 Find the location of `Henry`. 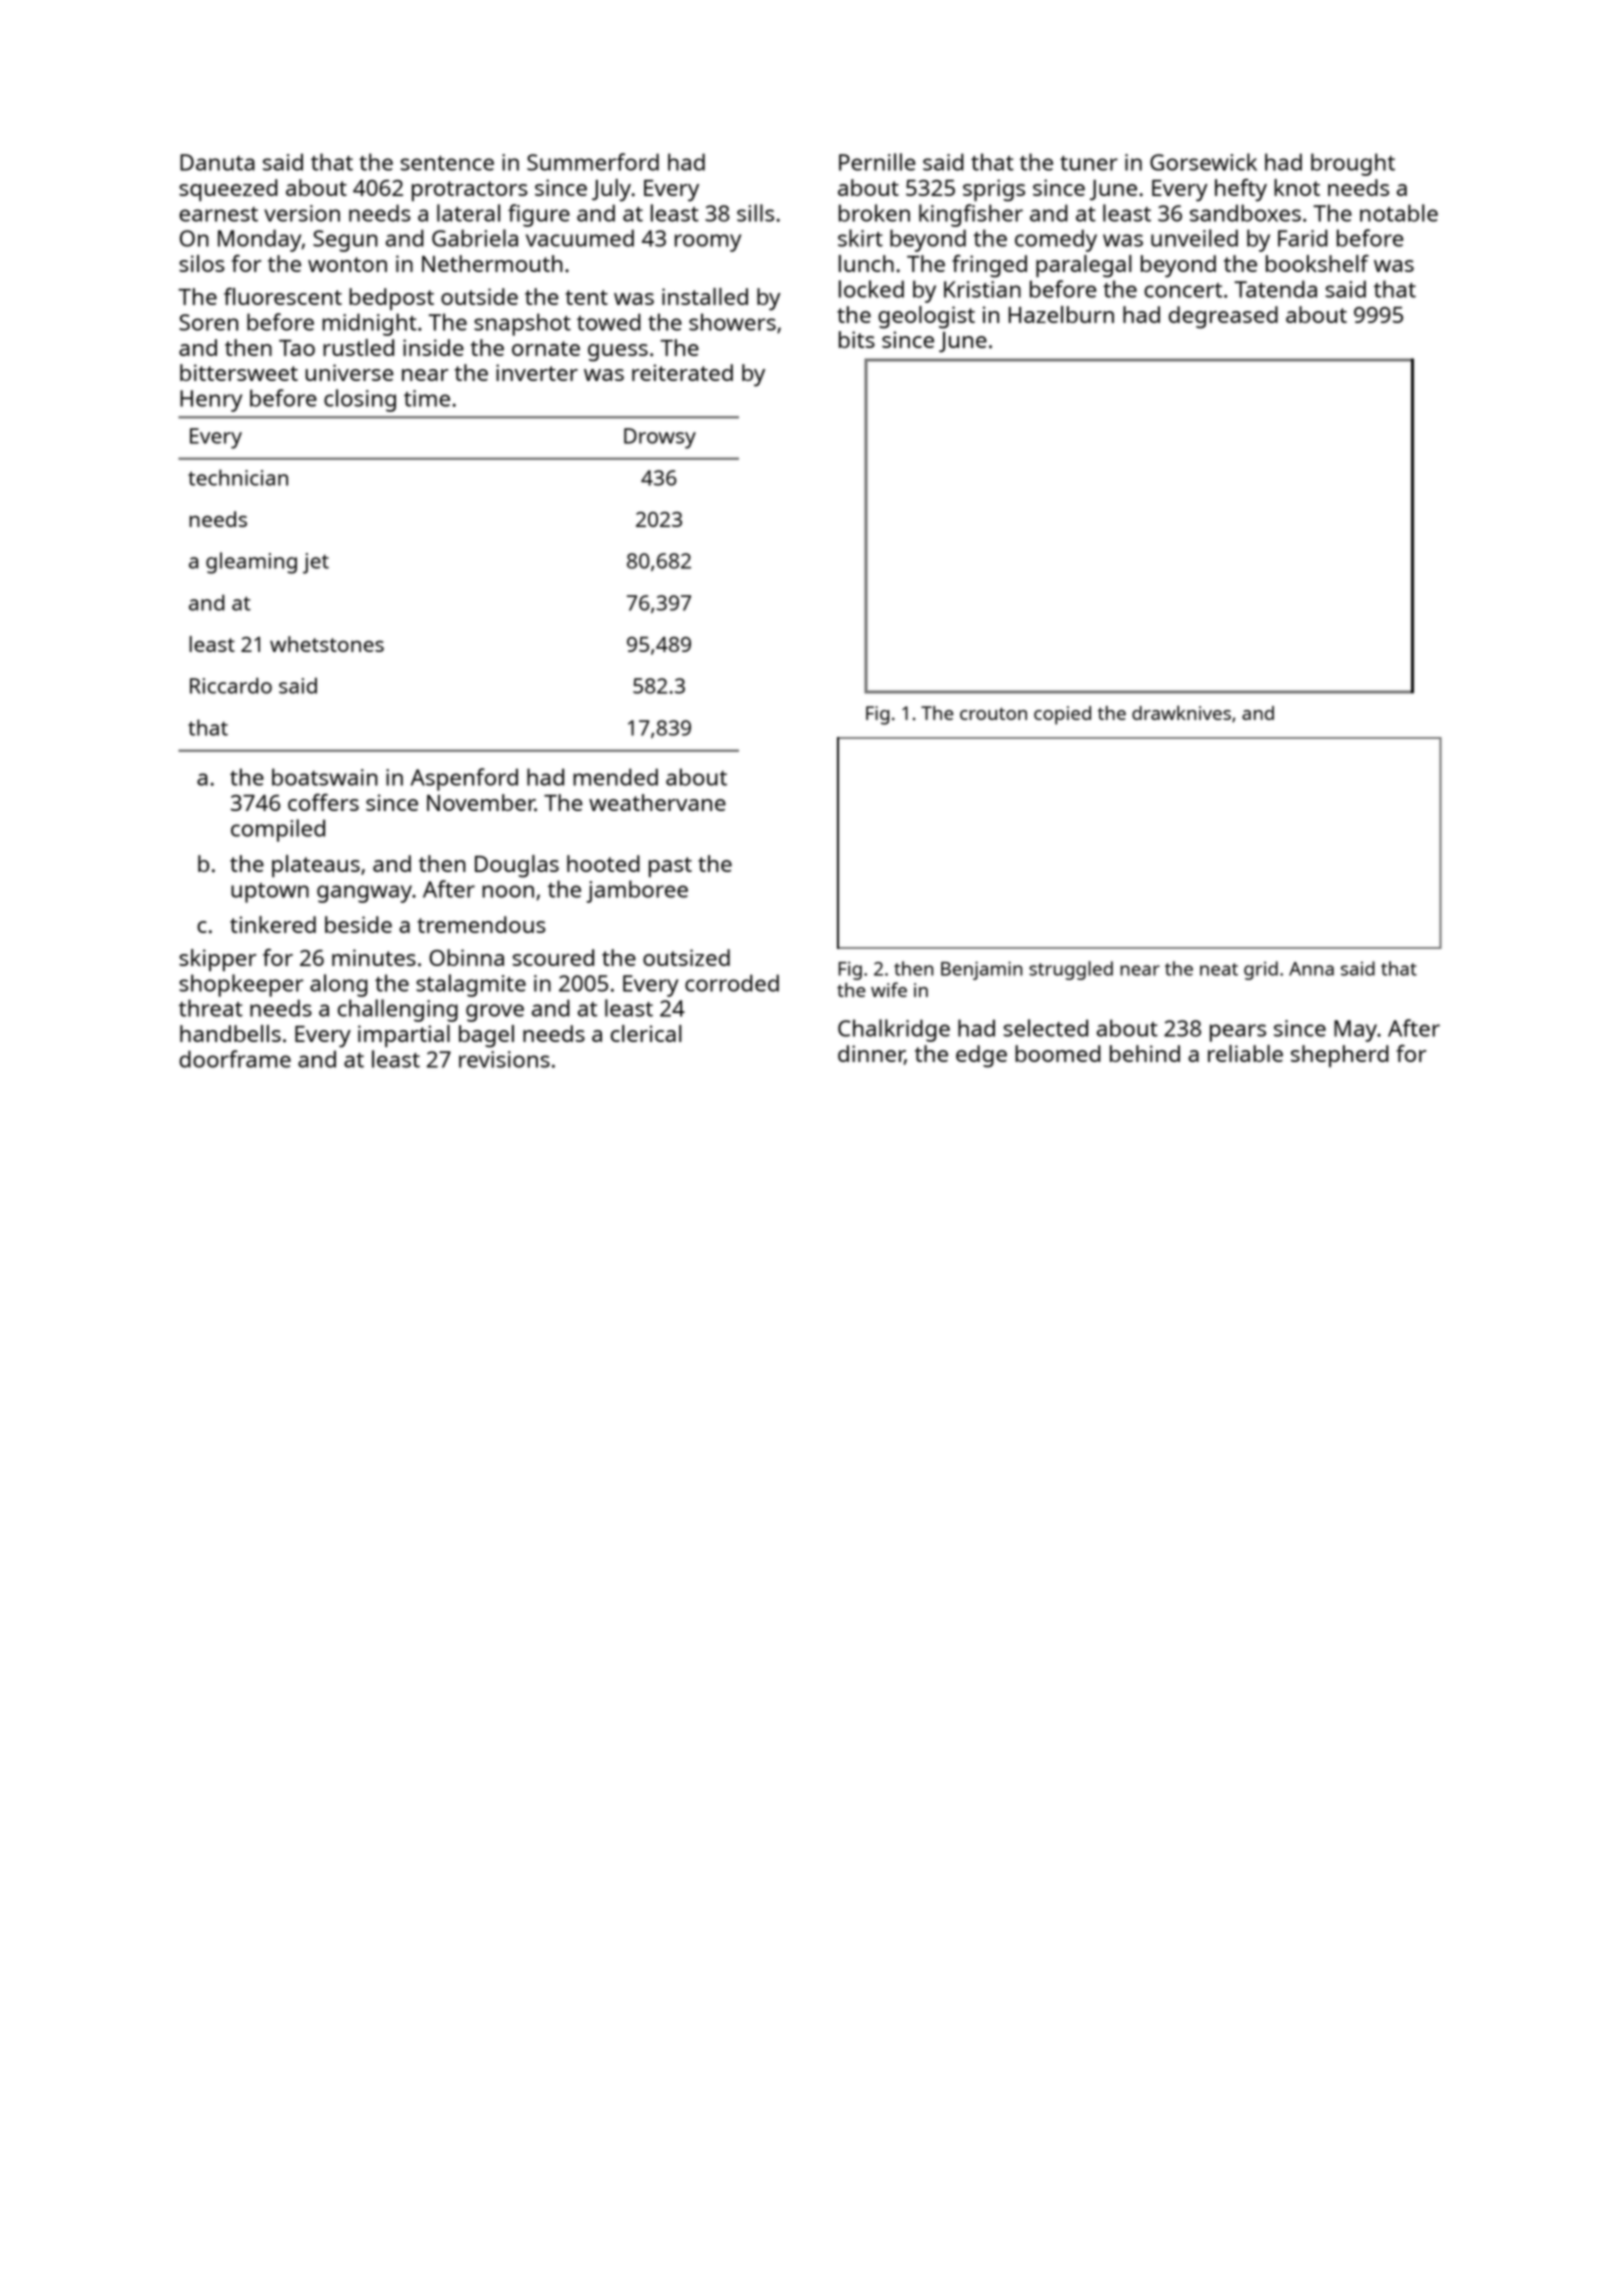

Henry is located at coordinates (211, 401).
